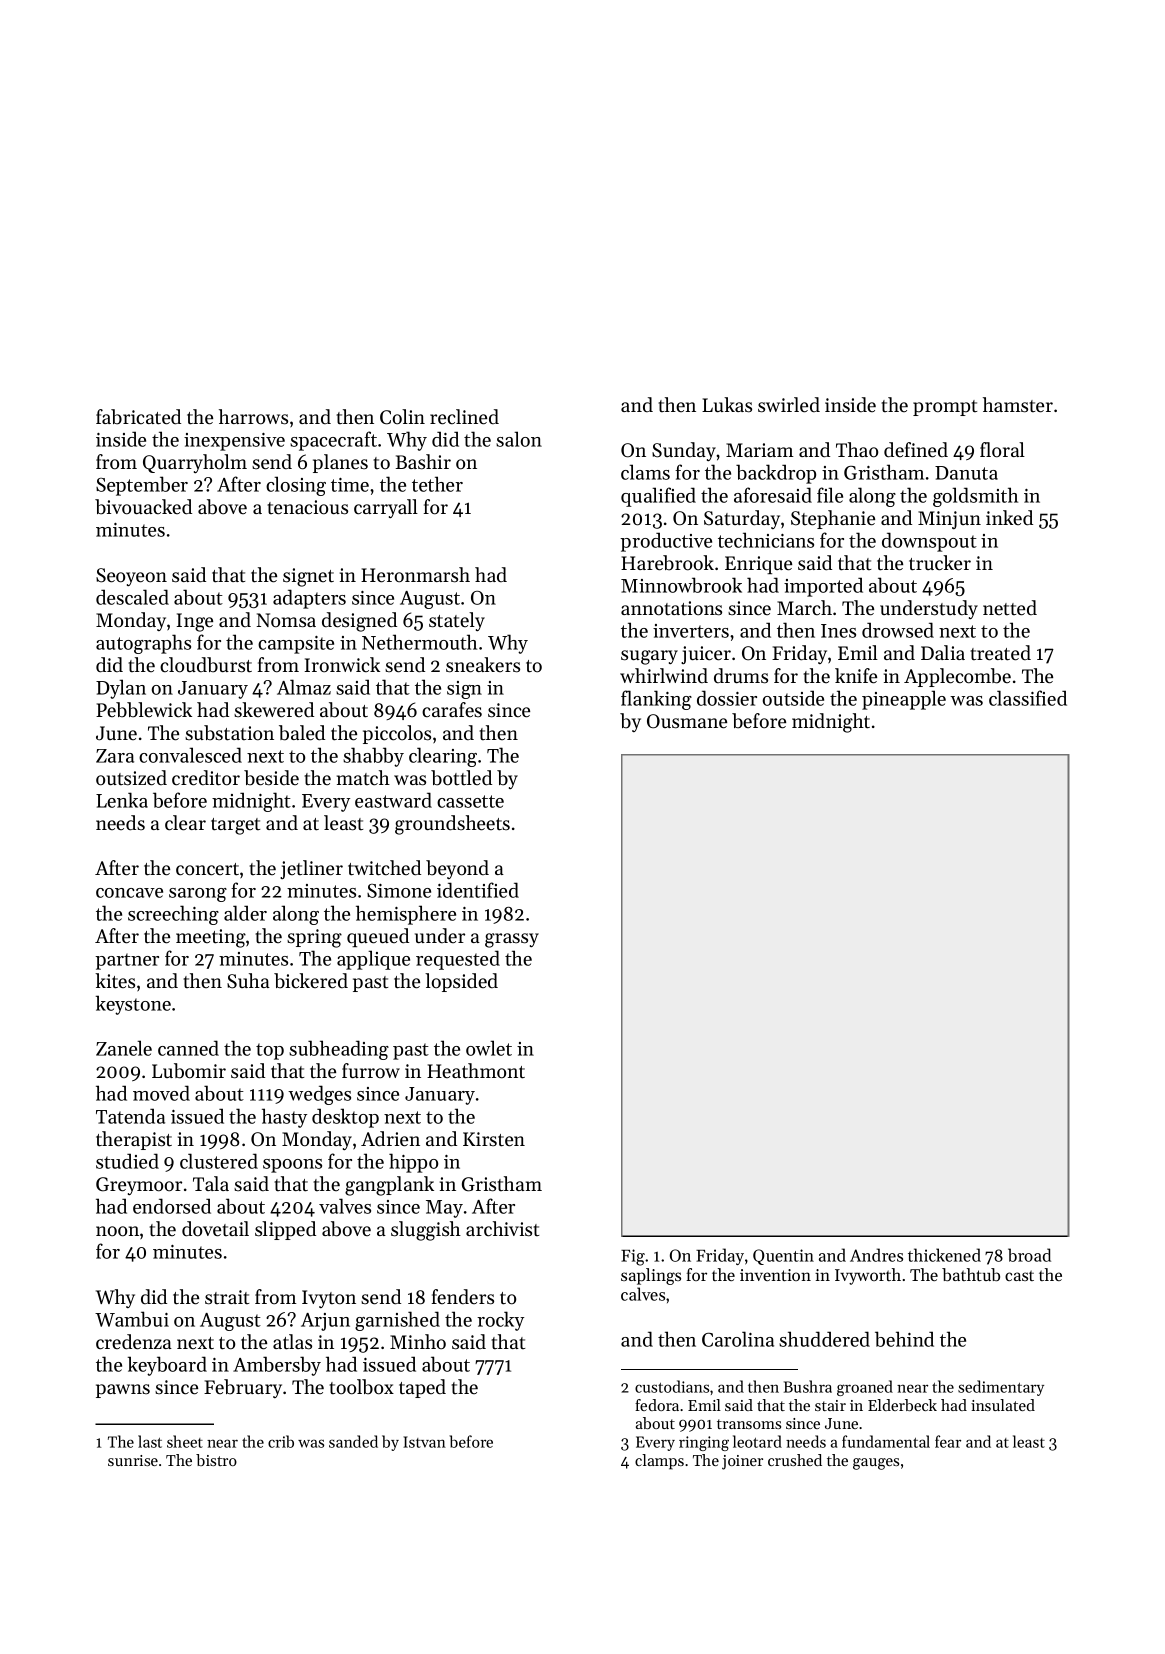 Image resolution: width=1165 pixels, height=1654 pixels. Describe the element at coordinates (727, 405) in the image. I see `Lukas` at that location.
